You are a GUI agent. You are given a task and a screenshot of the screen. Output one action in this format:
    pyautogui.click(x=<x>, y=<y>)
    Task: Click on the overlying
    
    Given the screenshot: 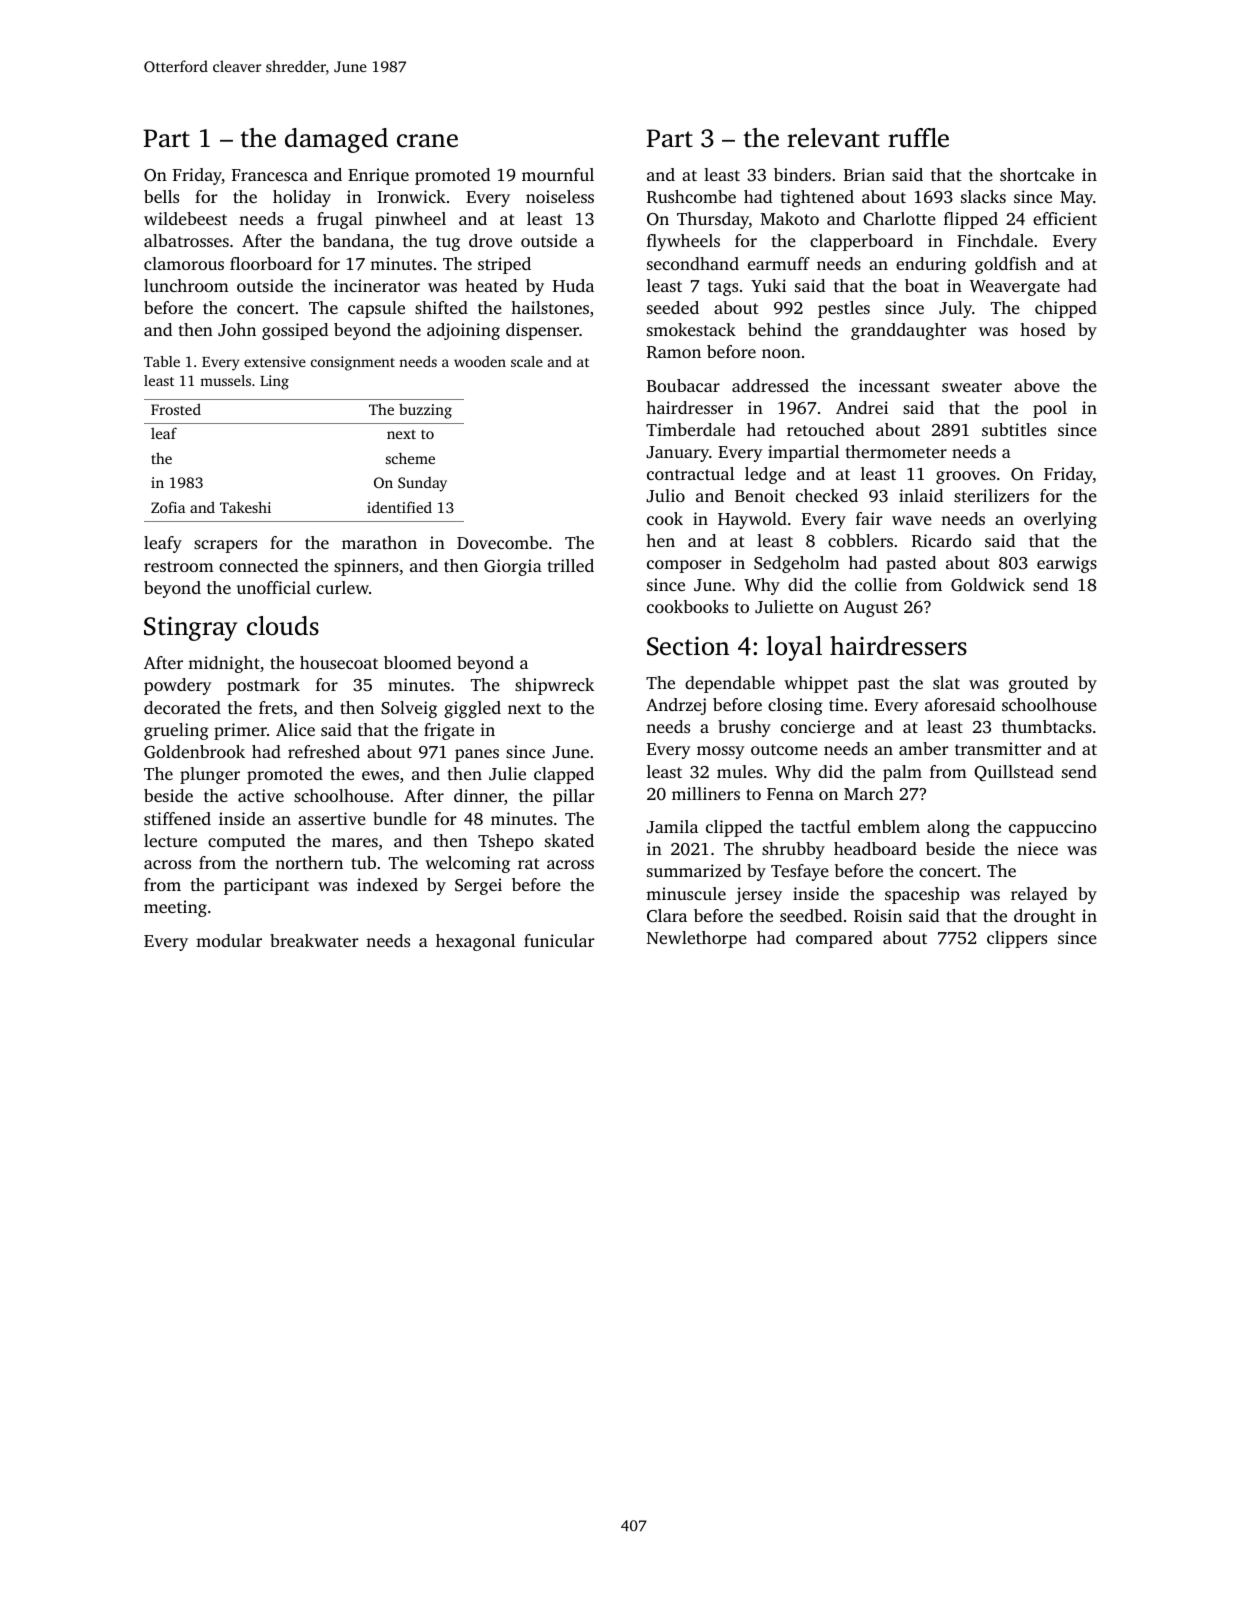 What is the action you would take?
    pyautogui.click(x=1060, y=520)
